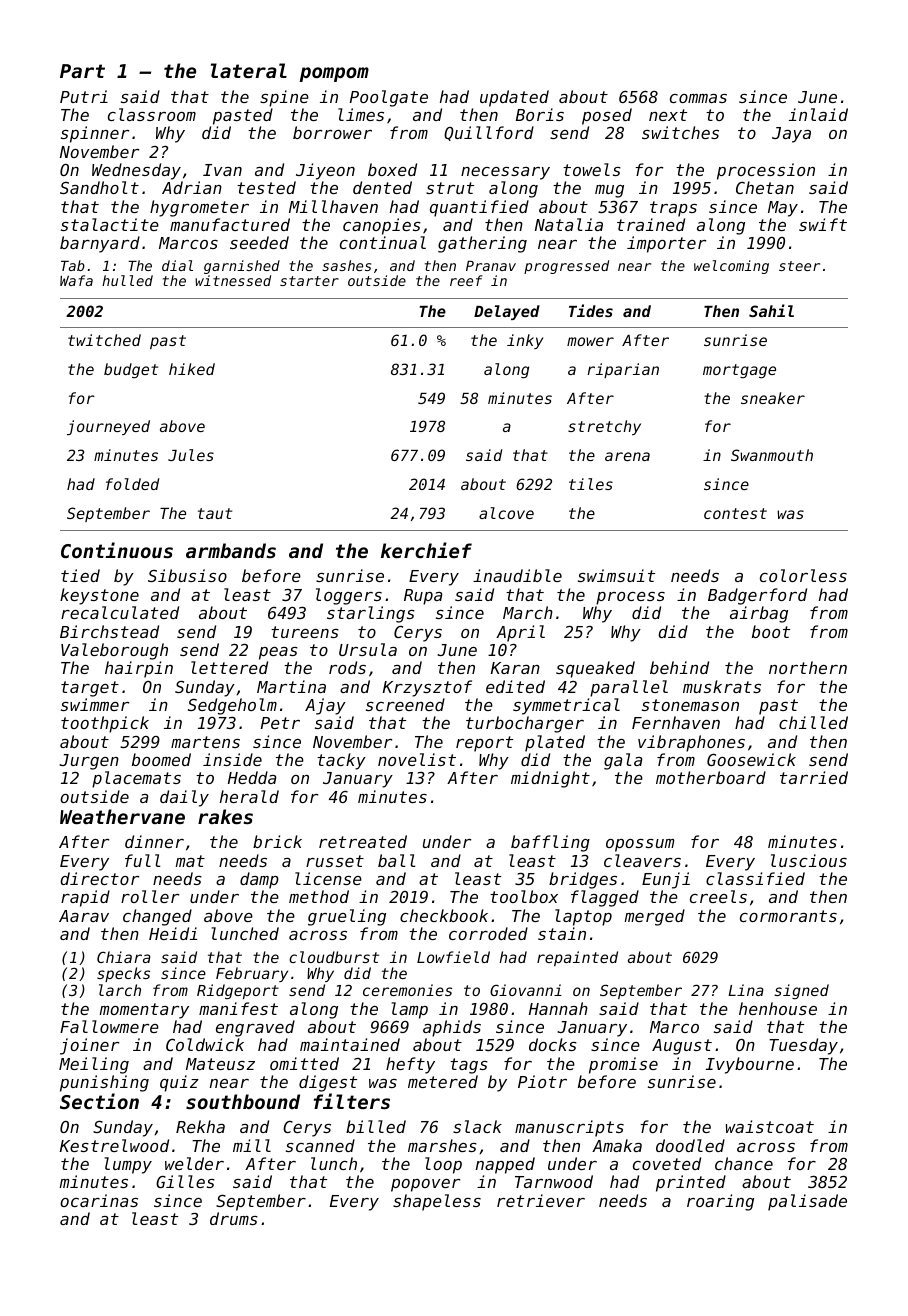 This screenshot has width=908, height=1316. Describe the element at coordinates (185, 1181) in the screenshot. I see `Gilles` at that location.
